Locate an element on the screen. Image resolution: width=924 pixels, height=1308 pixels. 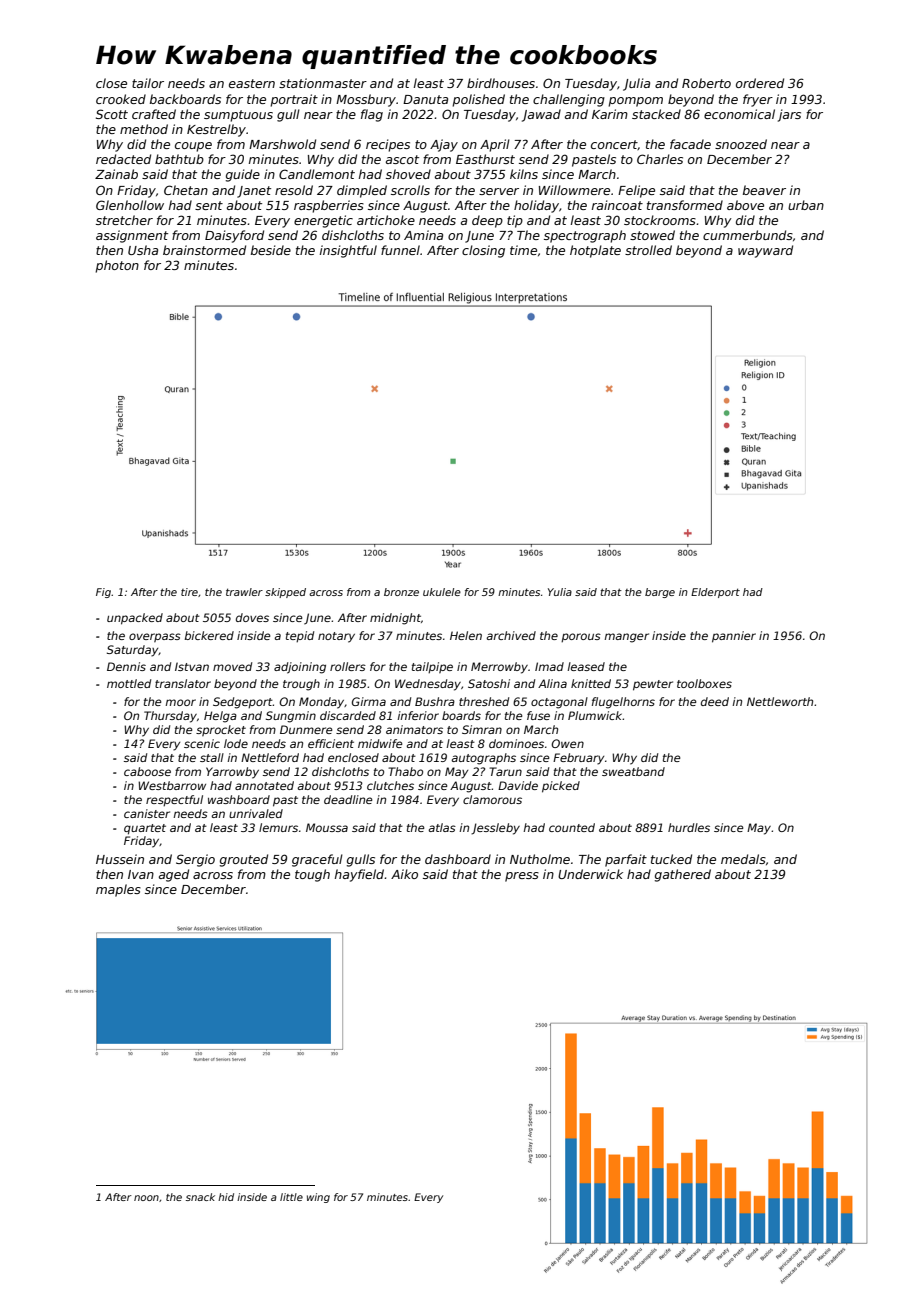
little is located at coordinates (291, 1197).
